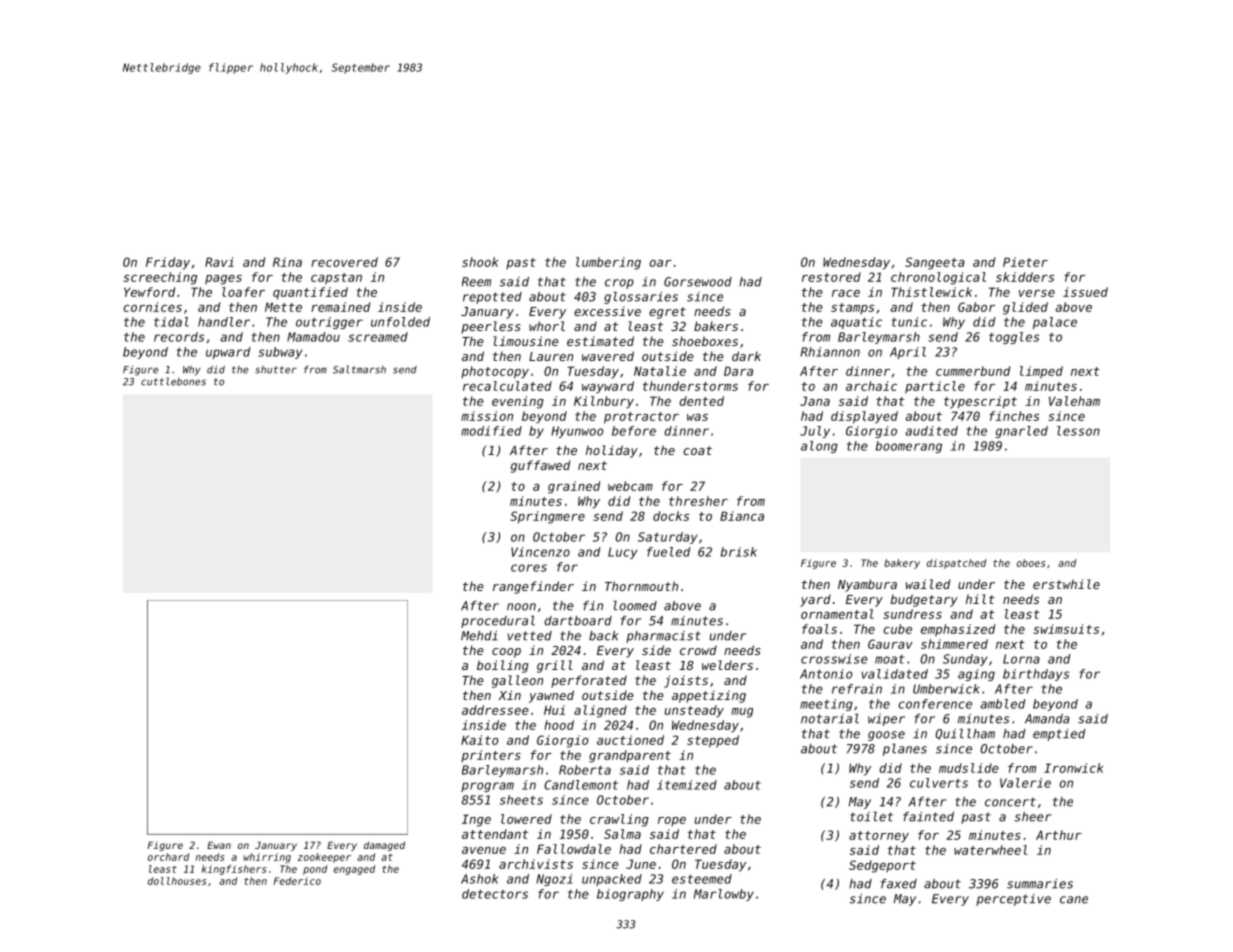  What do you see at coordinates (669, 552) in the page?
I see `fueled` at bounding box center [669, 552].
